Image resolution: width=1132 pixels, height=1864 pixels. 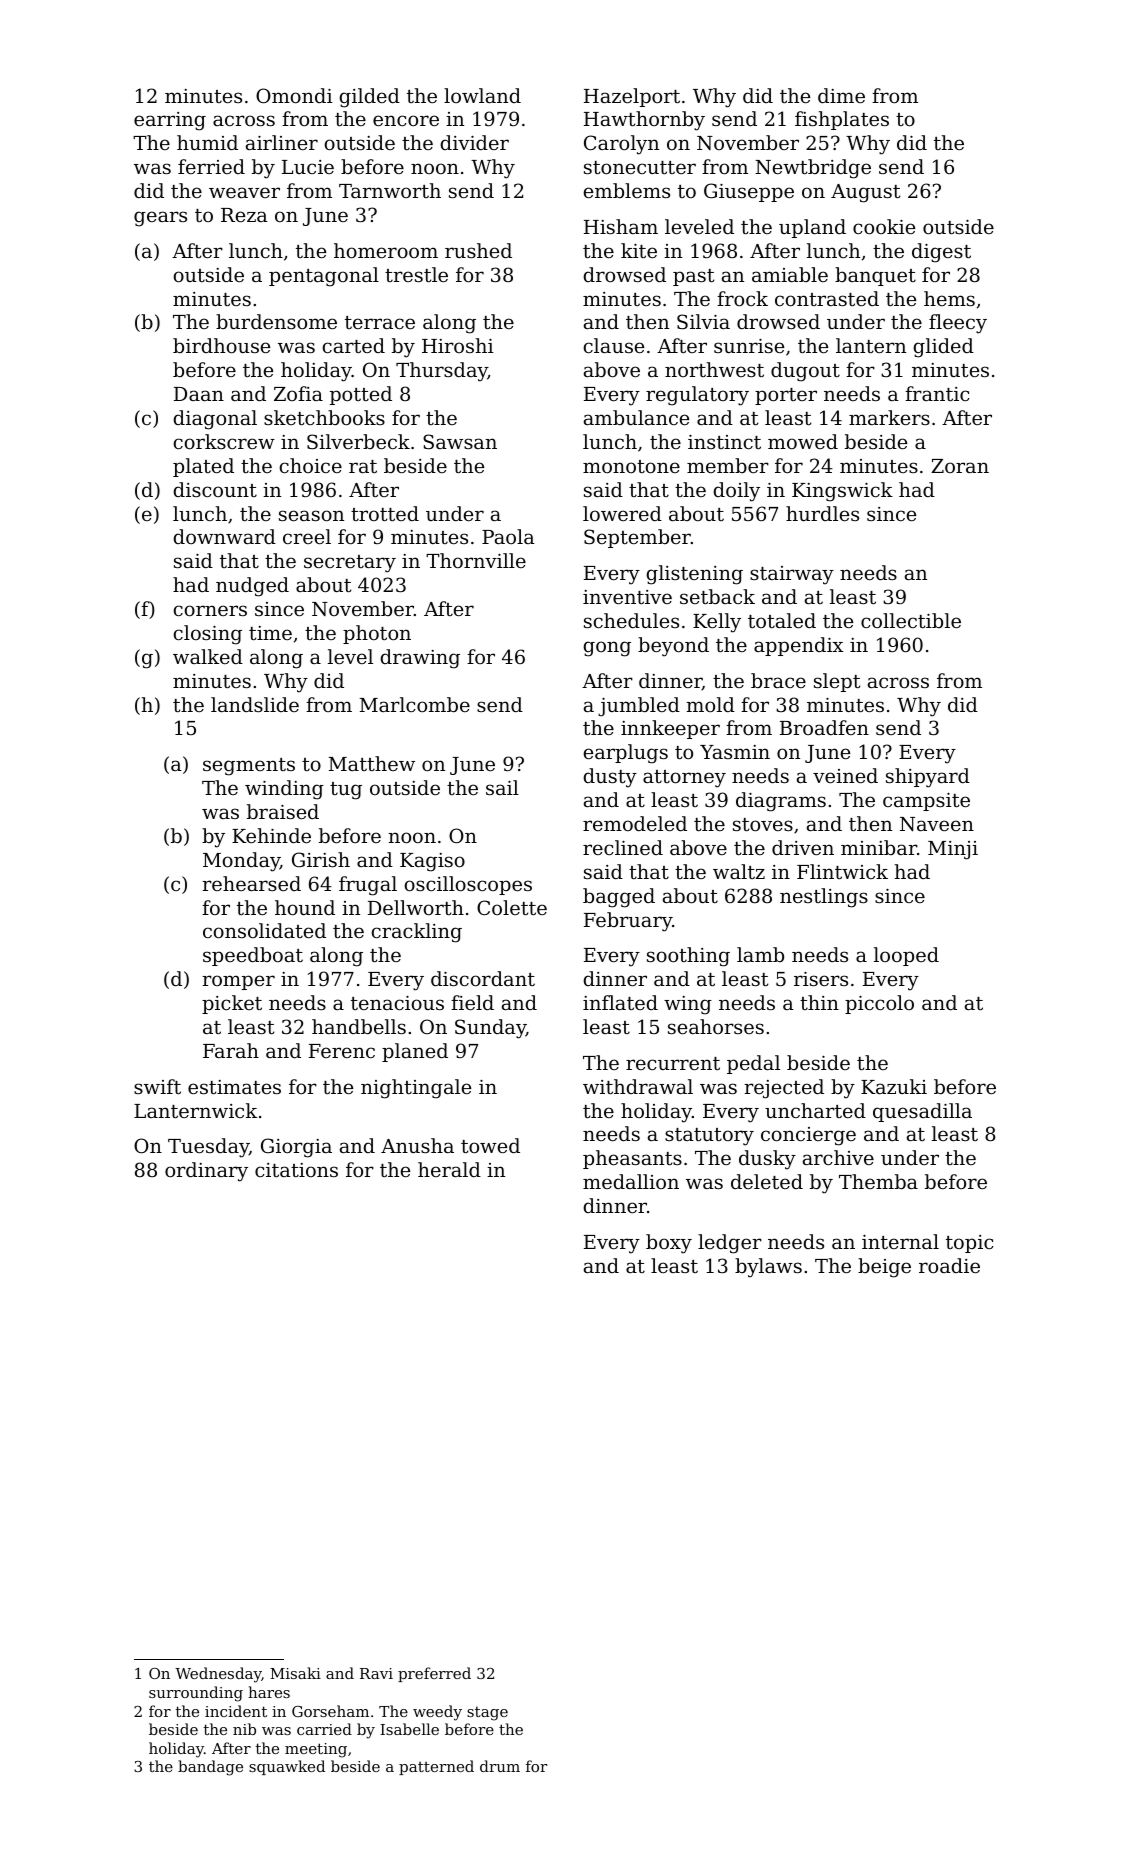 What do you see at coordinates (487, 1713) in the screenshot?
I see `stage` at bounding box center [487, 1713].
